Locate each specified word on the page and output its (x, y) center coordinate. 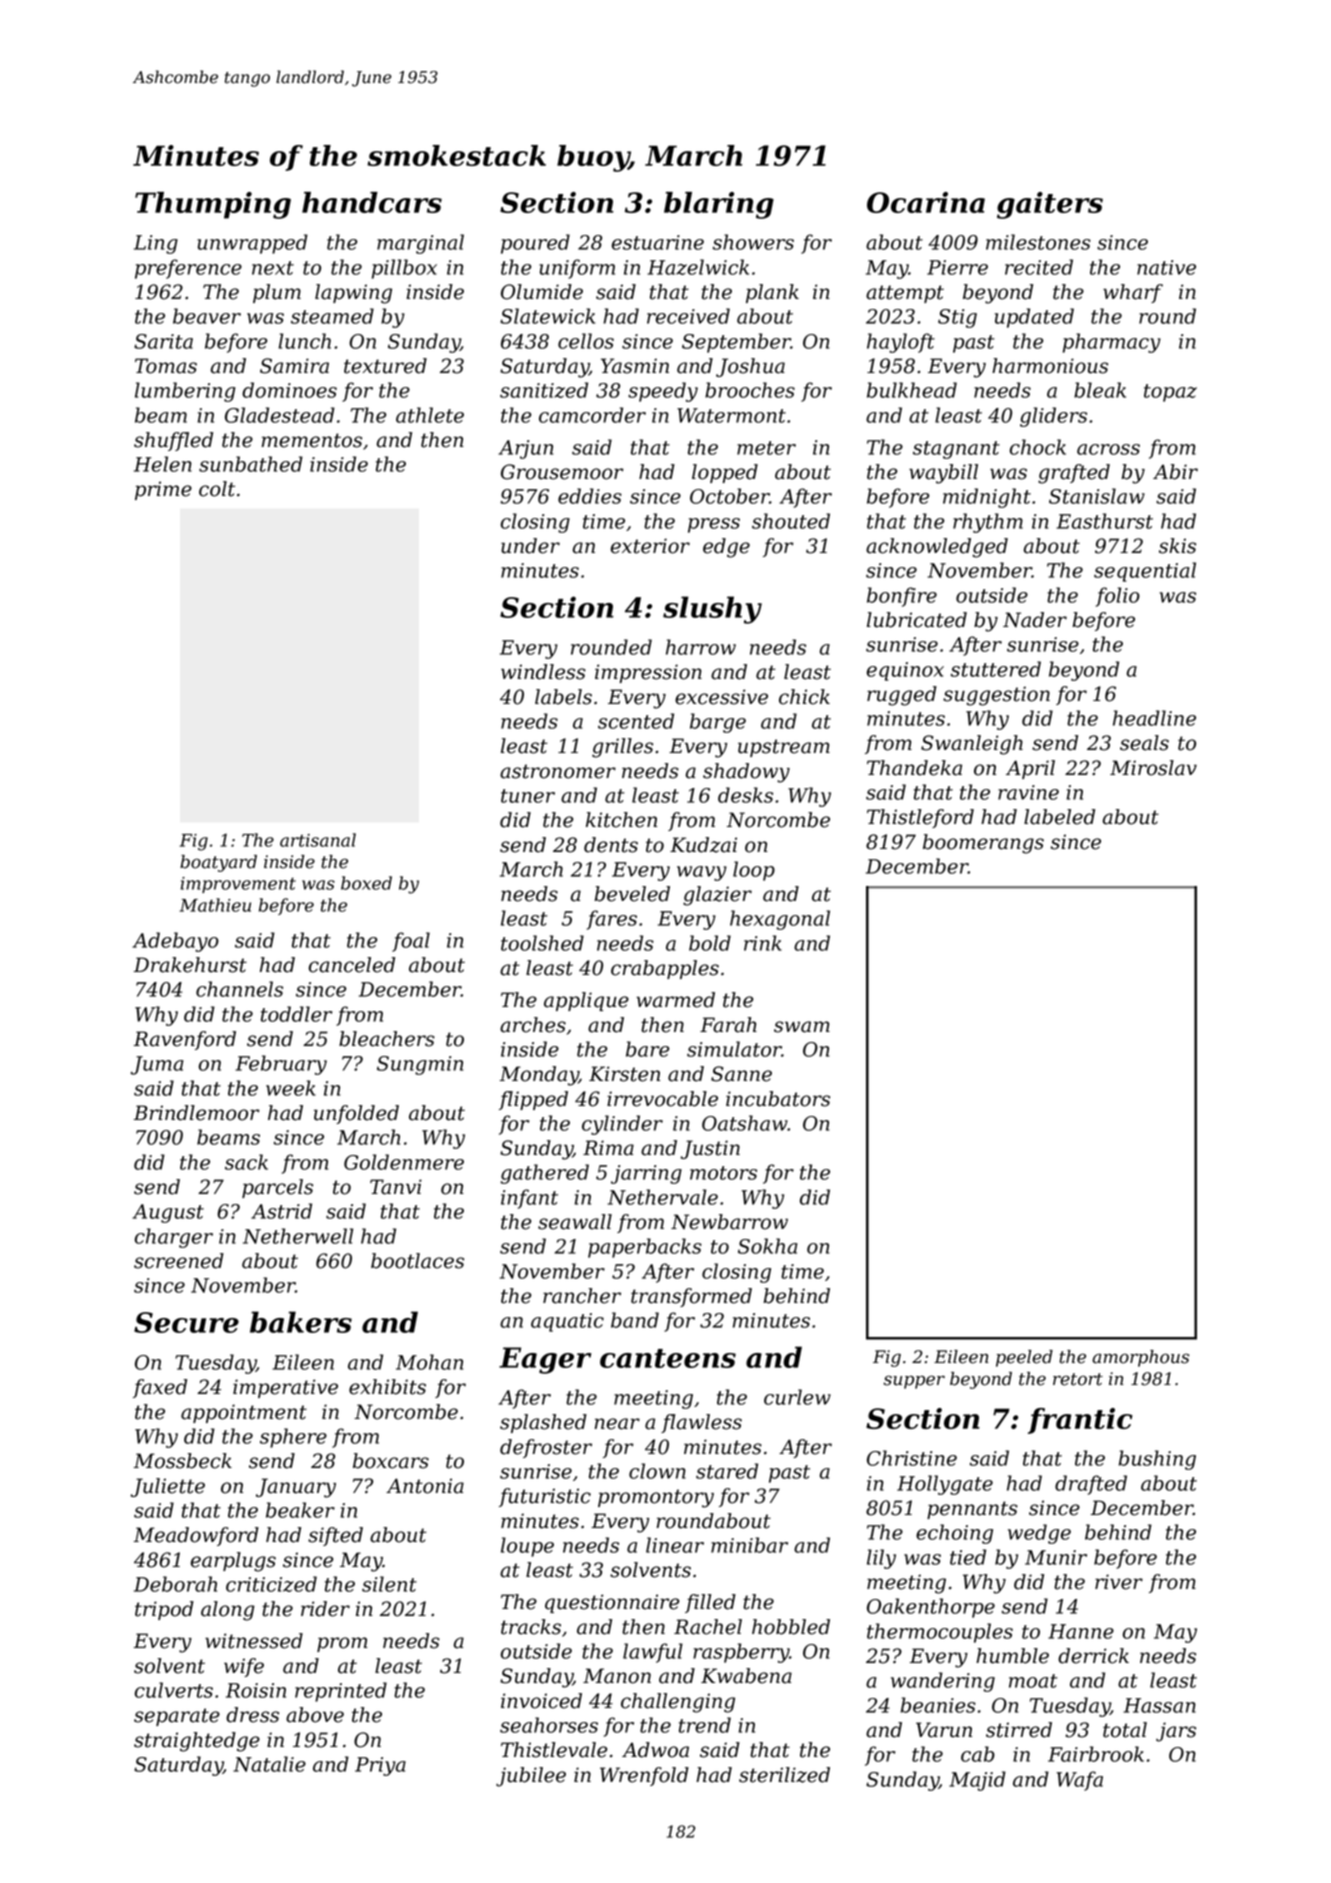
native (1166, 267)
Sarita (163, 341)
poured (535, 244)
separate (177, 1717)
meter (766, 448)
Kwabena (746, 1676)
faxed (160, 1388)
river (1119, 1582)
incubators (778, 1099)
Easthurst (1105, 521)
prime (163, 490)
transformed (691, 1297)
